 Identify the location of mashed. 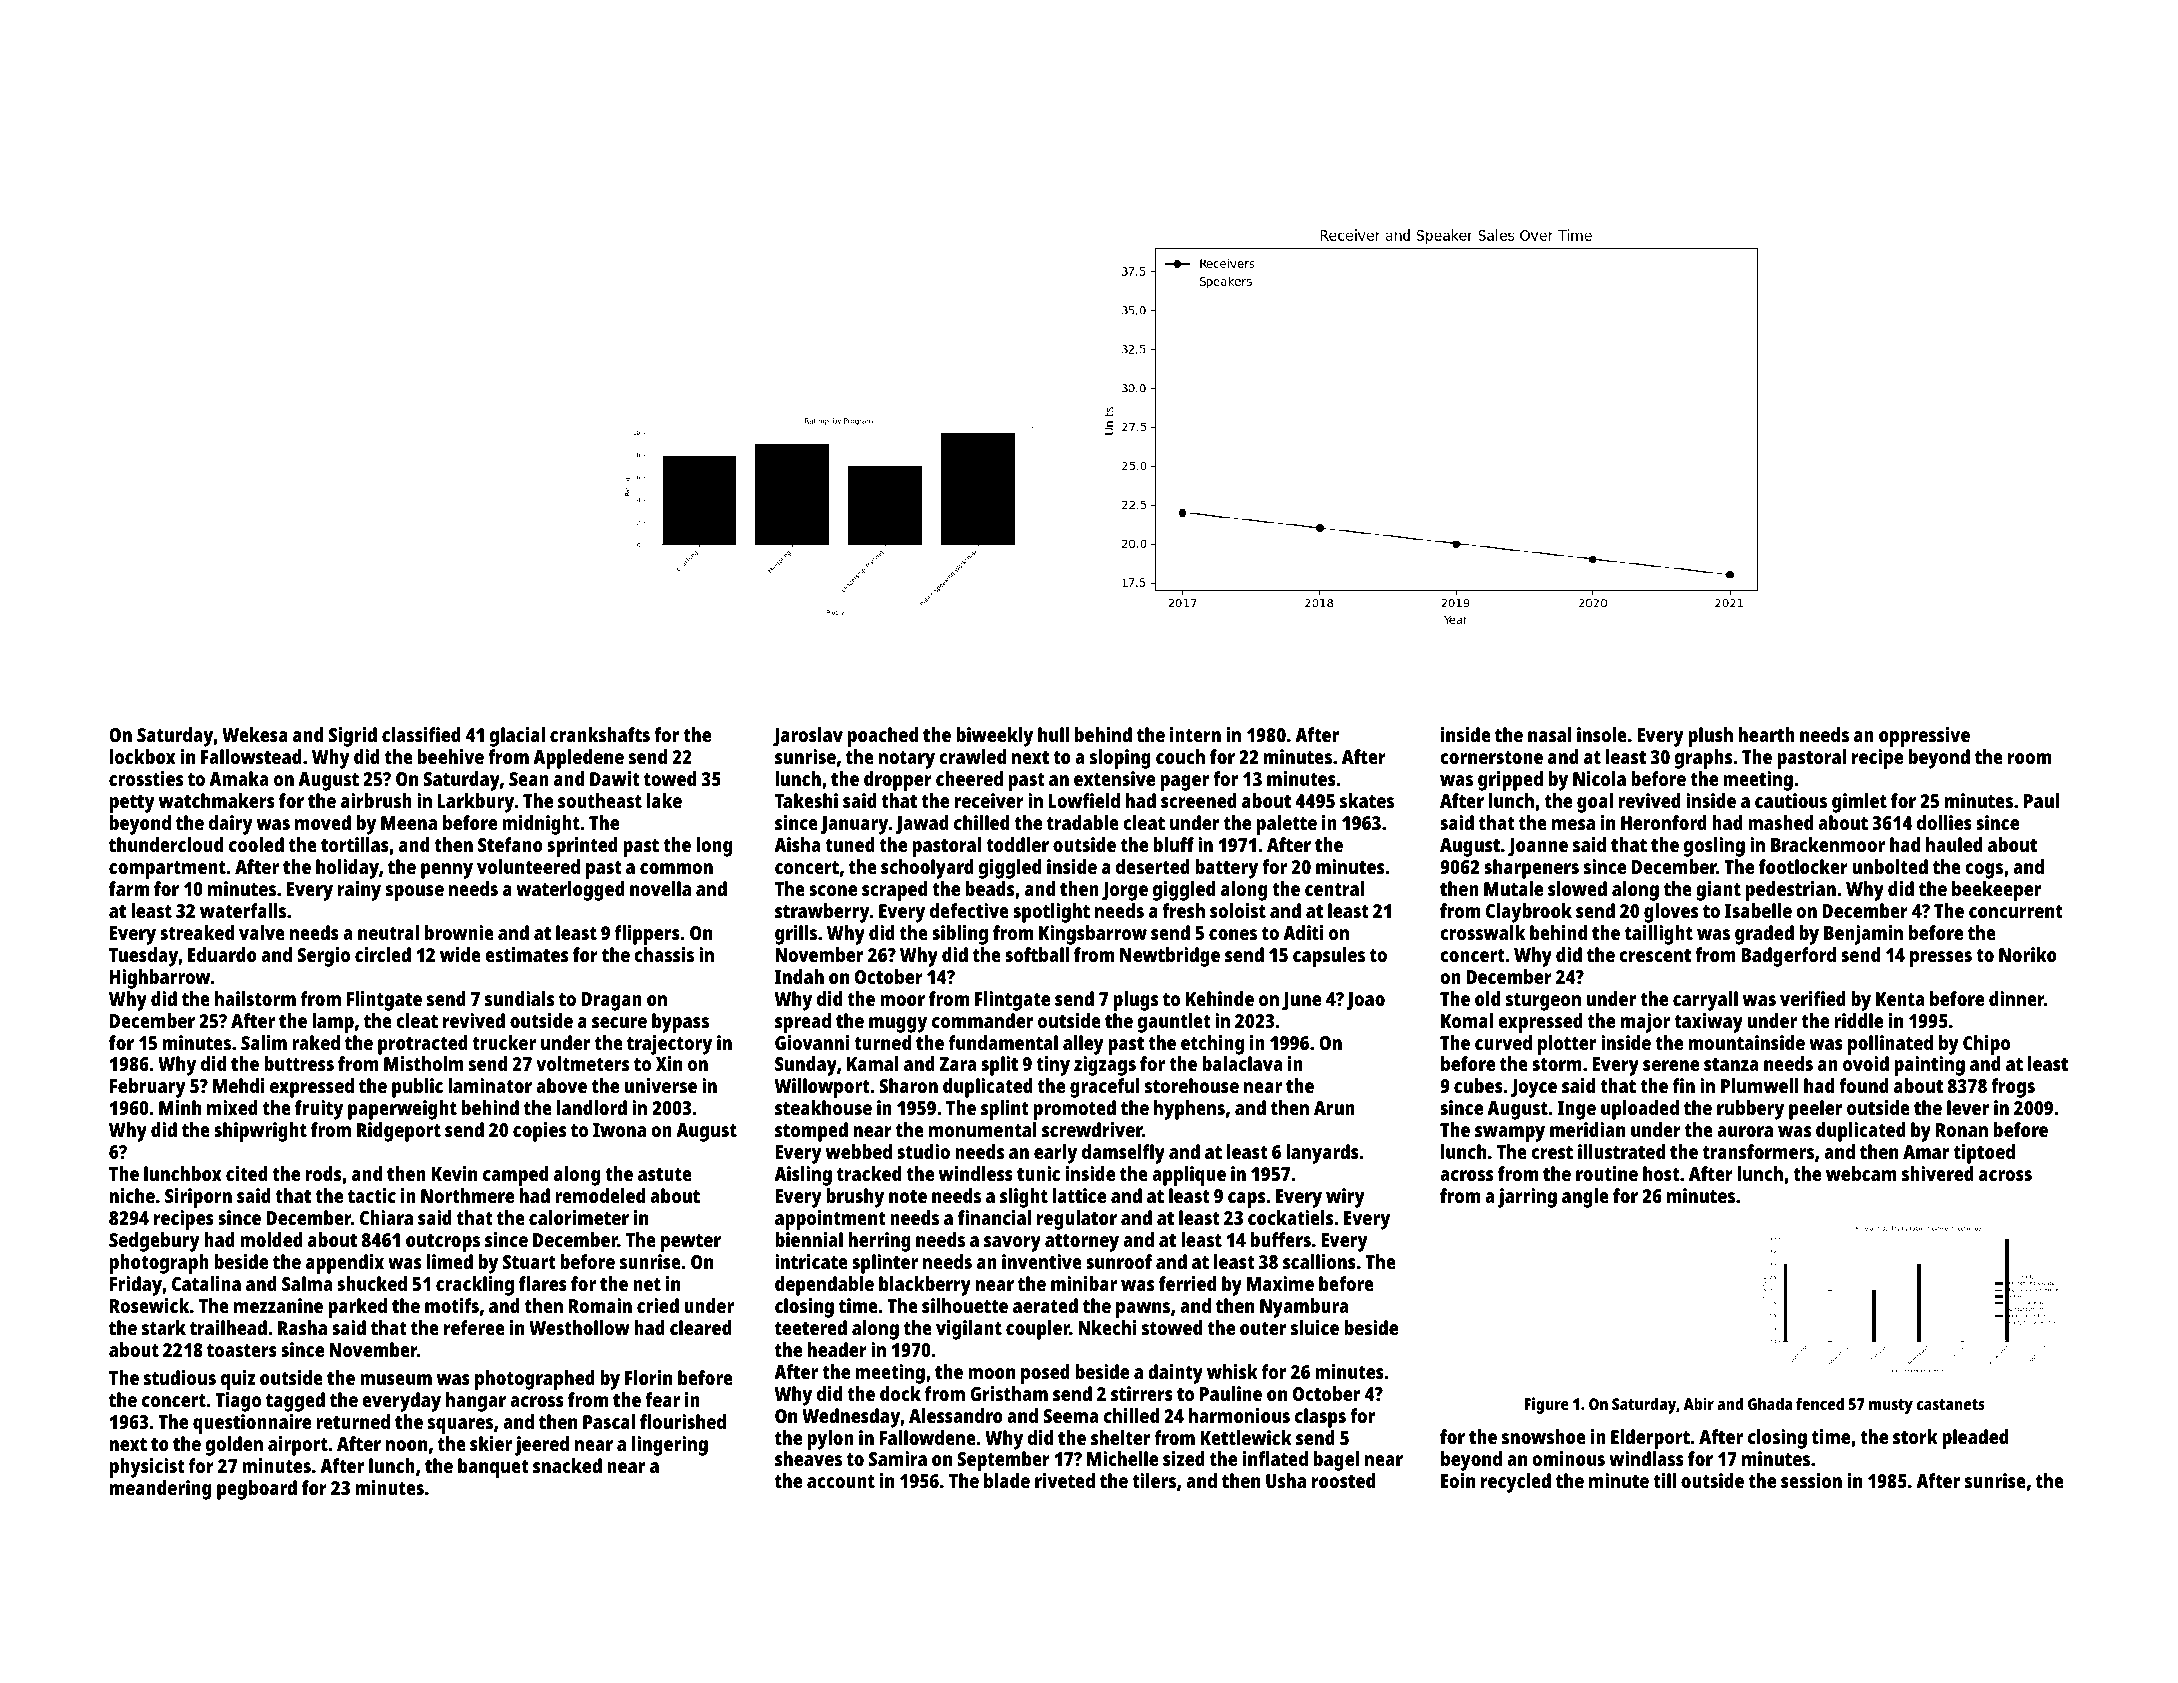
(1780, 822).
